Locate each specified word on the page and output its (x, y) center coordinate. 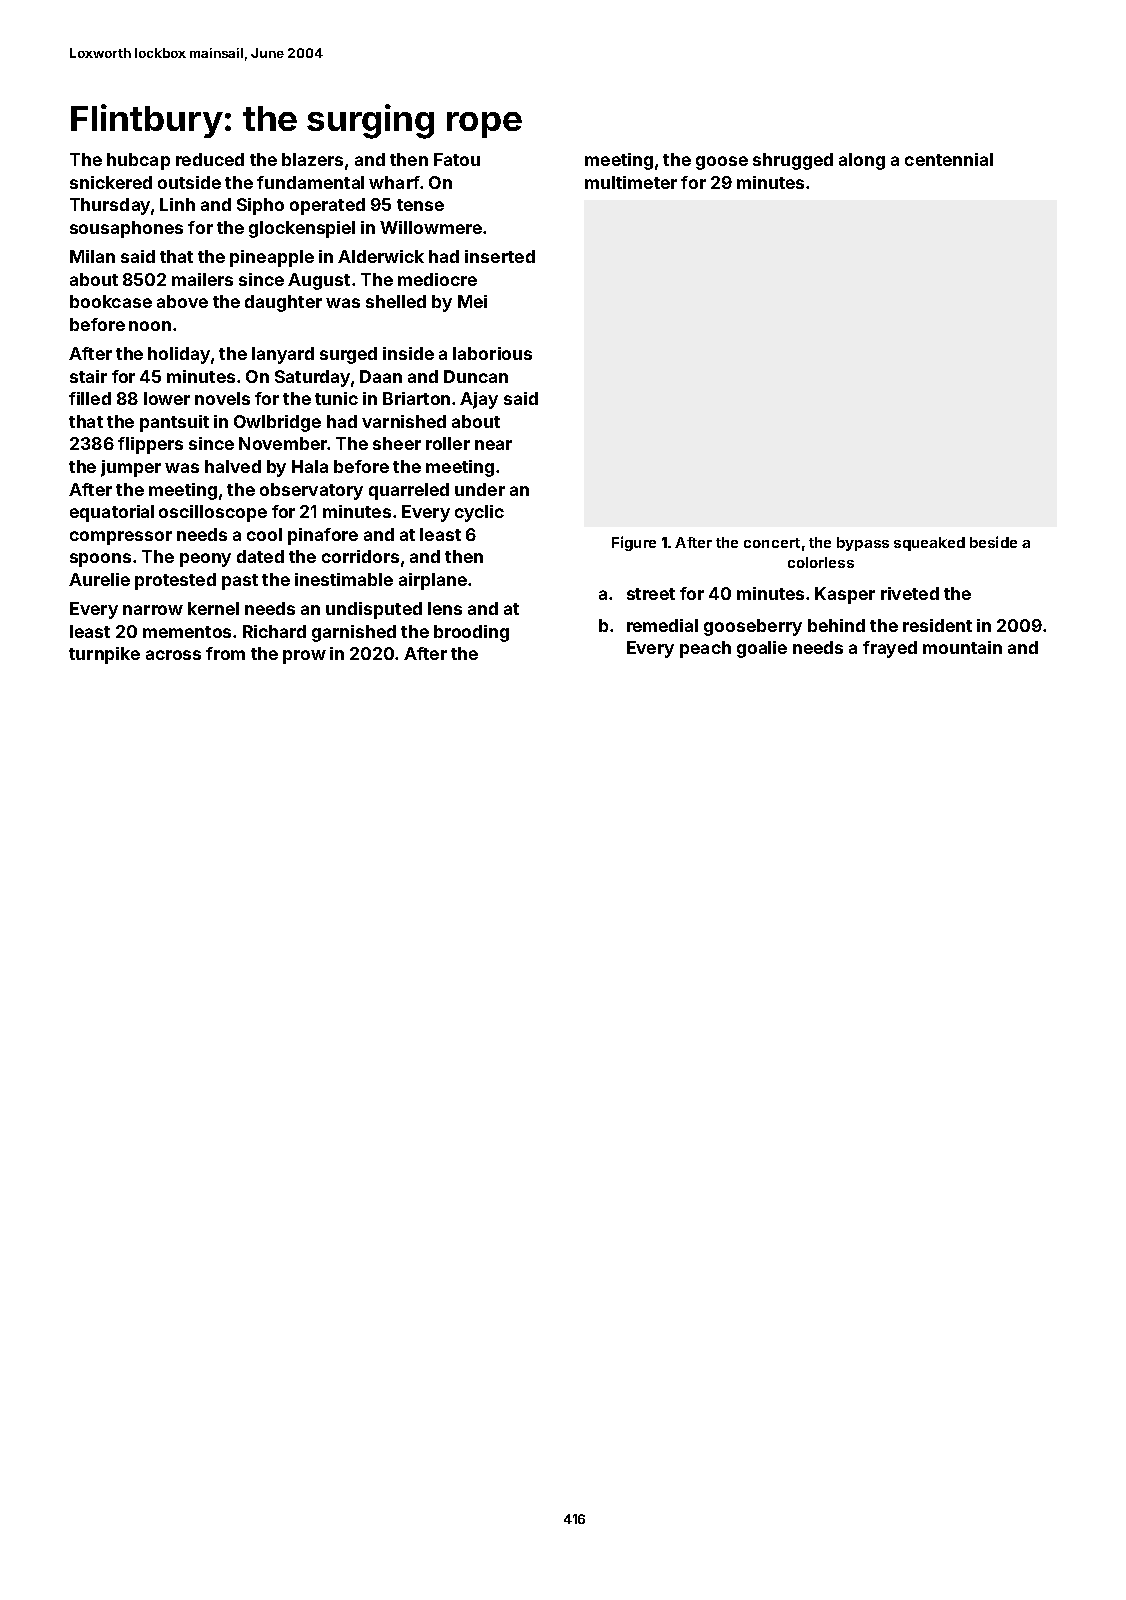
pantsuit (174, 423)
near (493, 445)
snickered (111, 182)
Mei (472, 301)
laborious (492, 353)
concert (772, 543)
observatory (311, 491)
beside (993, 542)
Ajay (479, 400)
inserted (500, 256)
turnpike (104, 655)
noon (150, 326)
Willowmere (431, 227)
